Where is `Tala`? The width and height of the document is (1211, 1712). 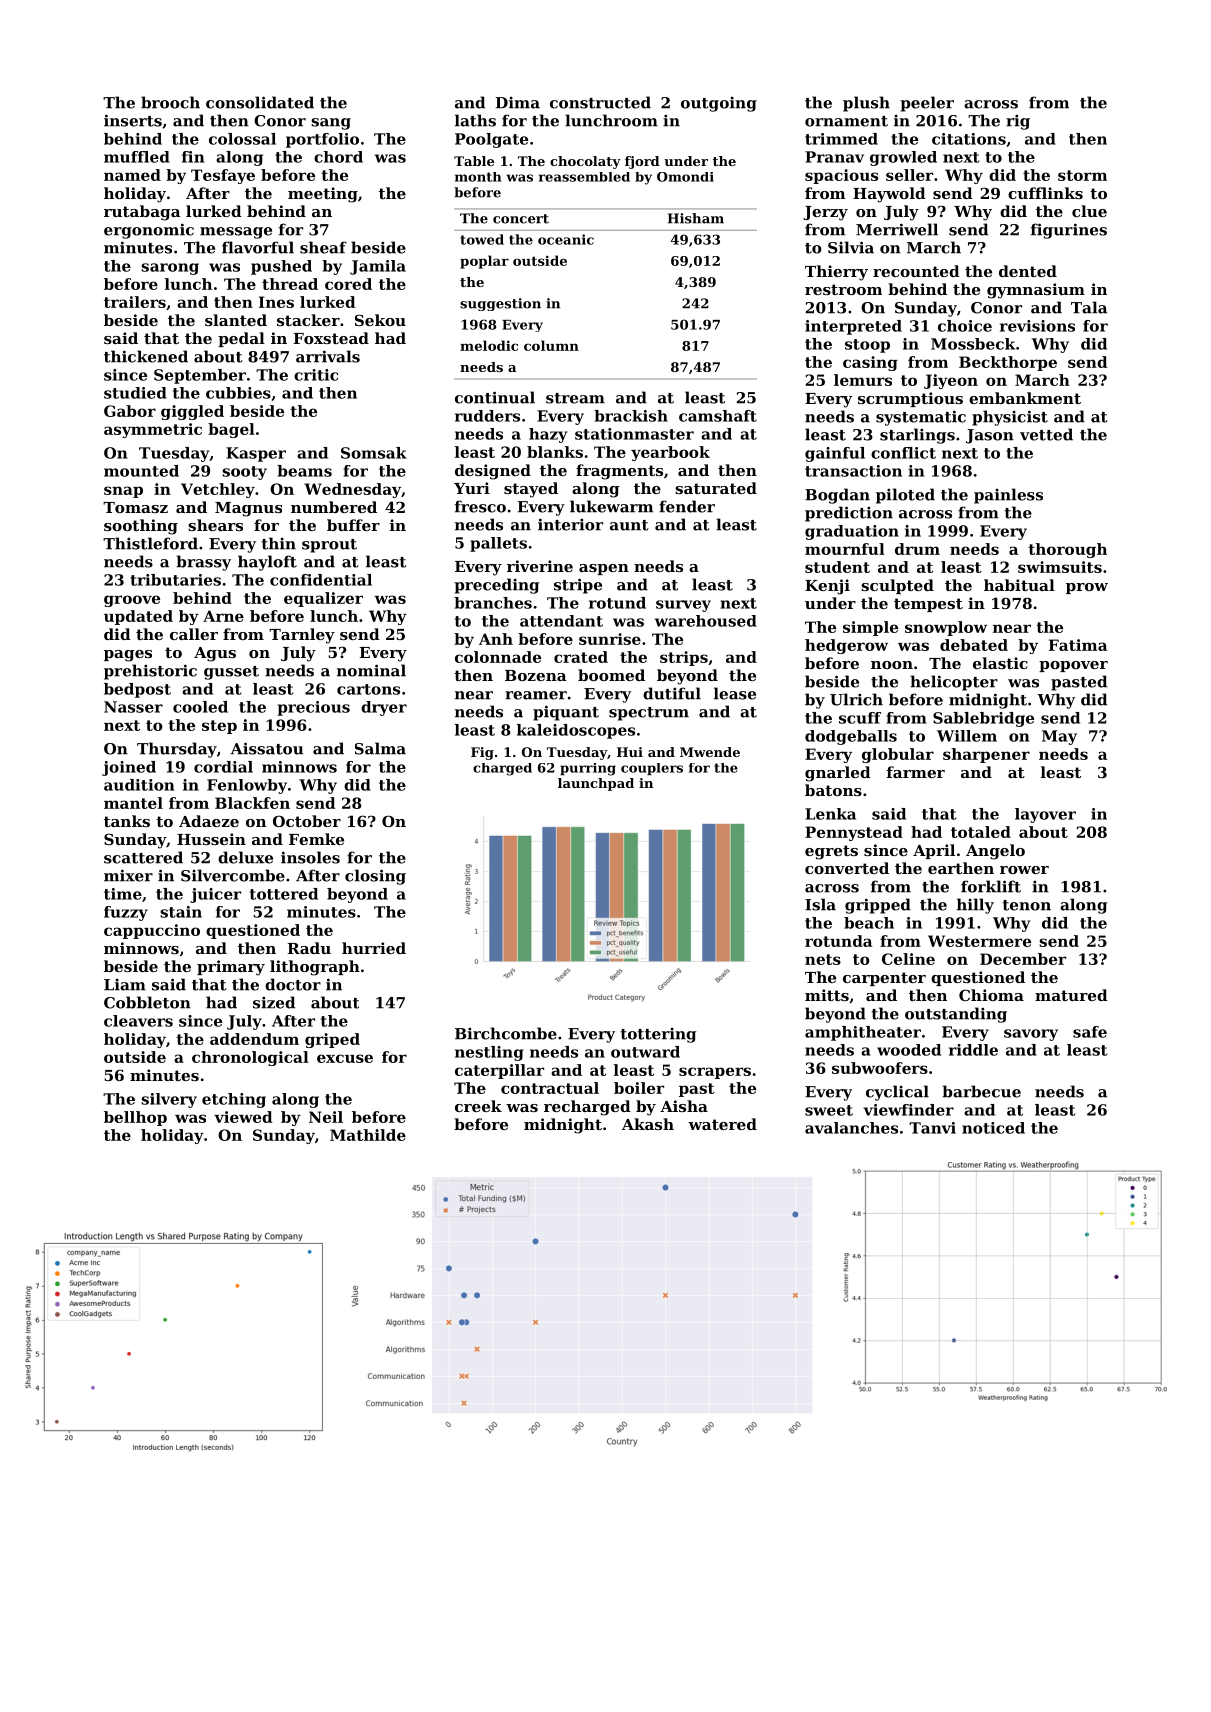 Tala is located at coordinates (1089, 307).
